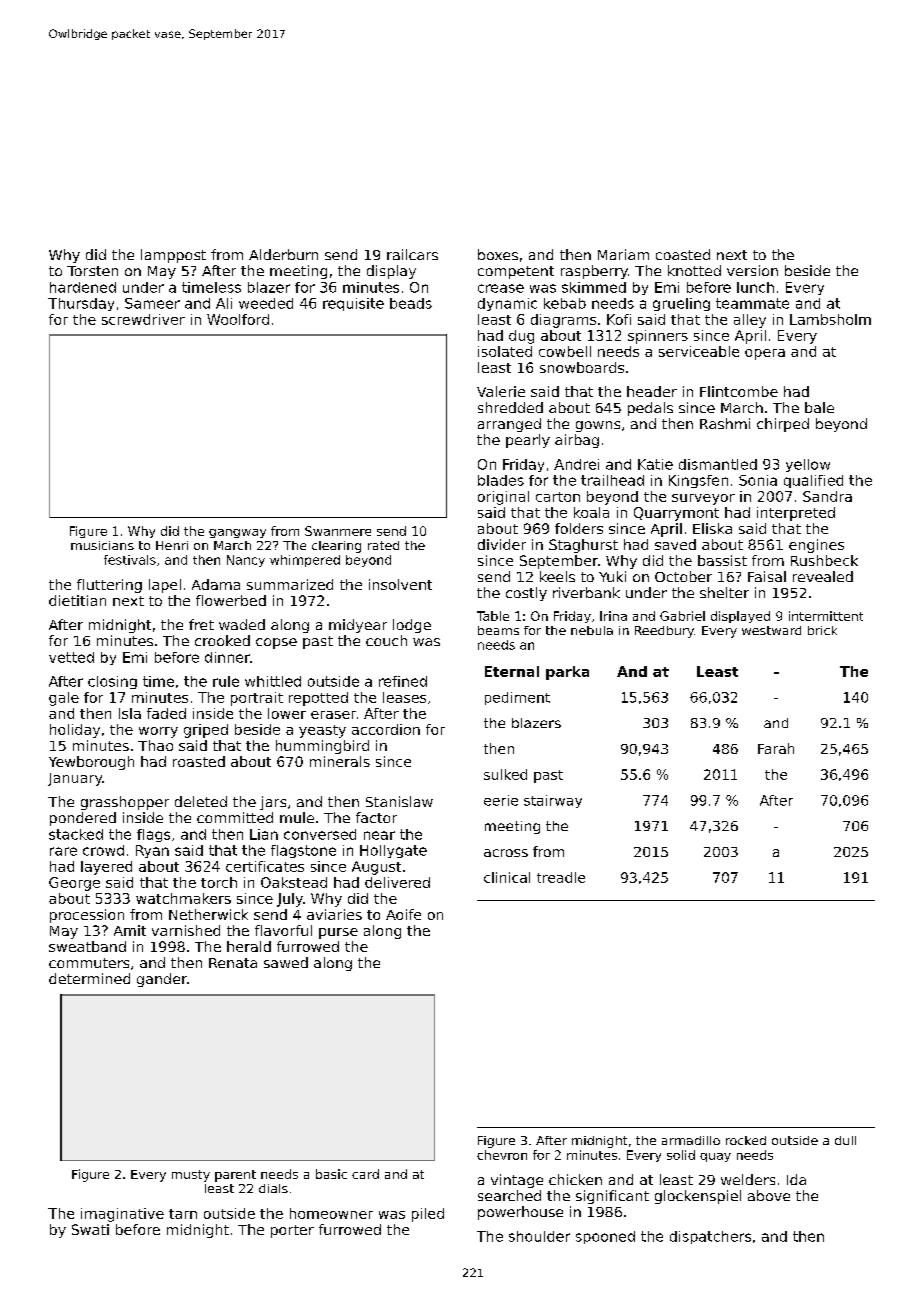 The image size is (924, 1308). Describe the element at coordinates (412, 254) in the screenshot. I see `railcars` at that location.
